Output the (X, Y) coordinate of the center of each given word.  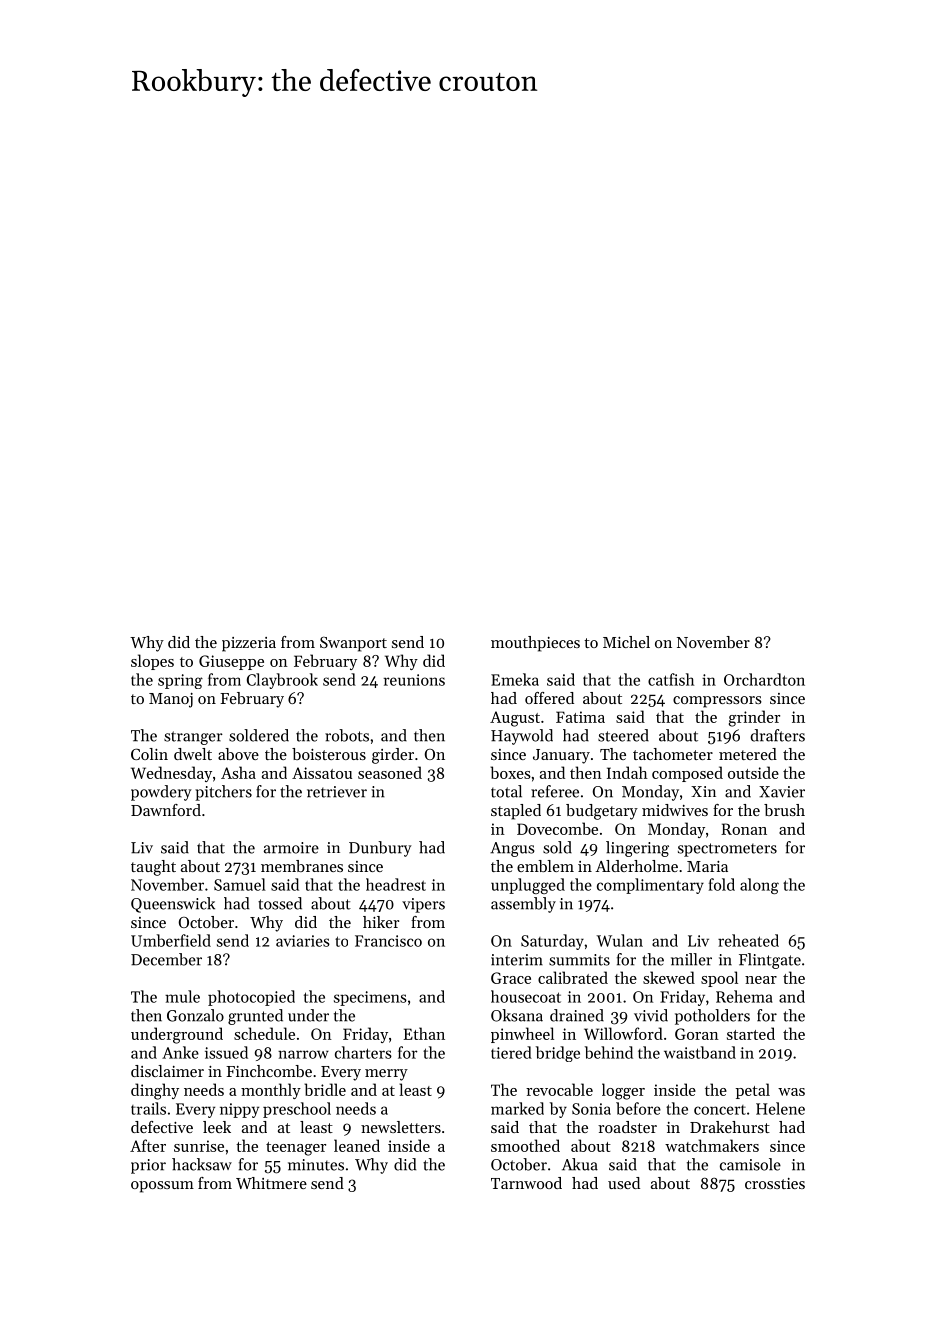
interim (517, 960)
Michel (626, 642)
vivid (651, 1015)
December (166, 959)
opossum (162, 1187)
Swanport (353, 644)
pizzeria (249, 644)
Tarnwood (526, 1183)
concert (720, 1110)
